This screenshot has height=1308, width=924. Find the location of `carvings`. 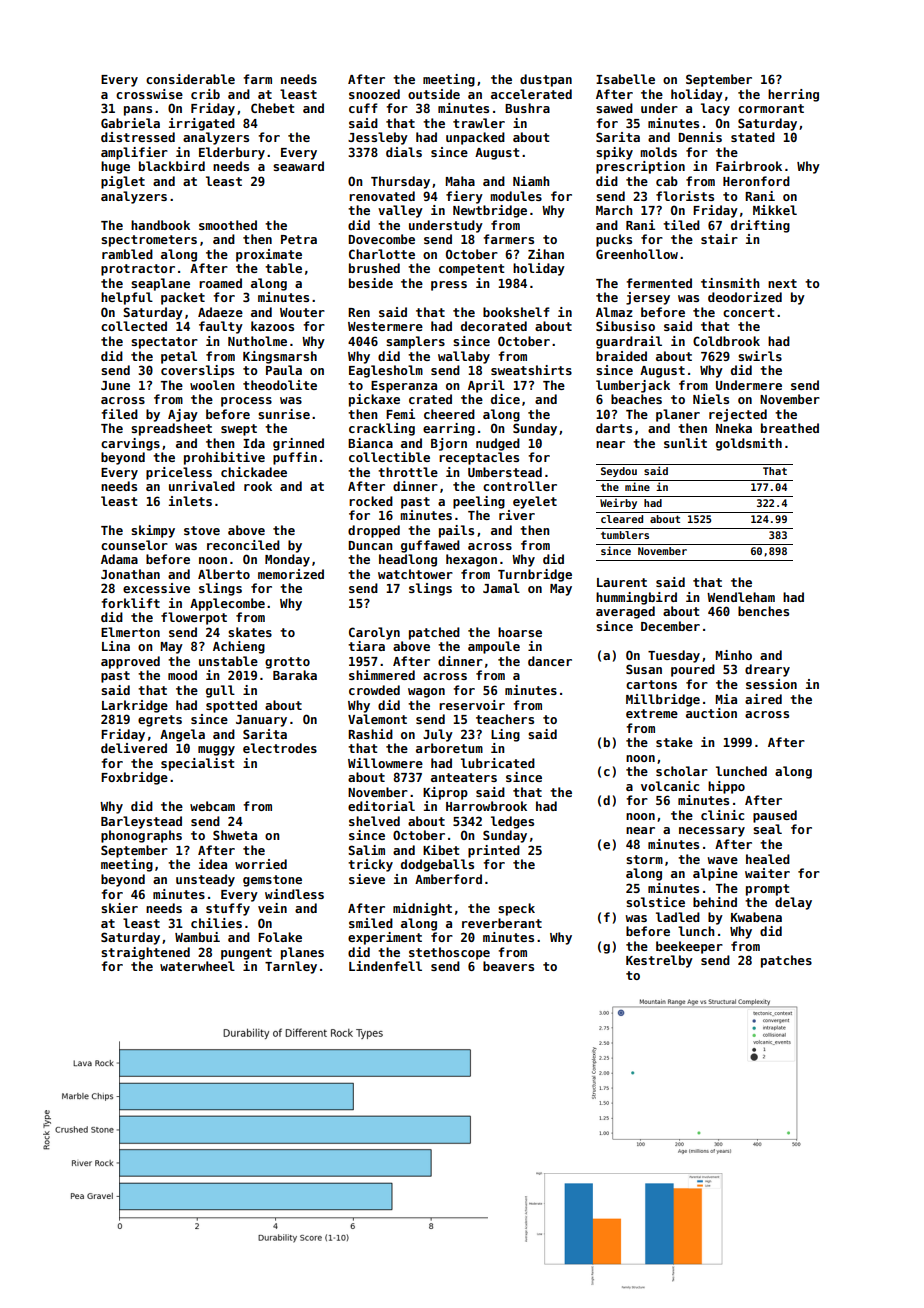

carvings is located at coordinates (130, 444).
